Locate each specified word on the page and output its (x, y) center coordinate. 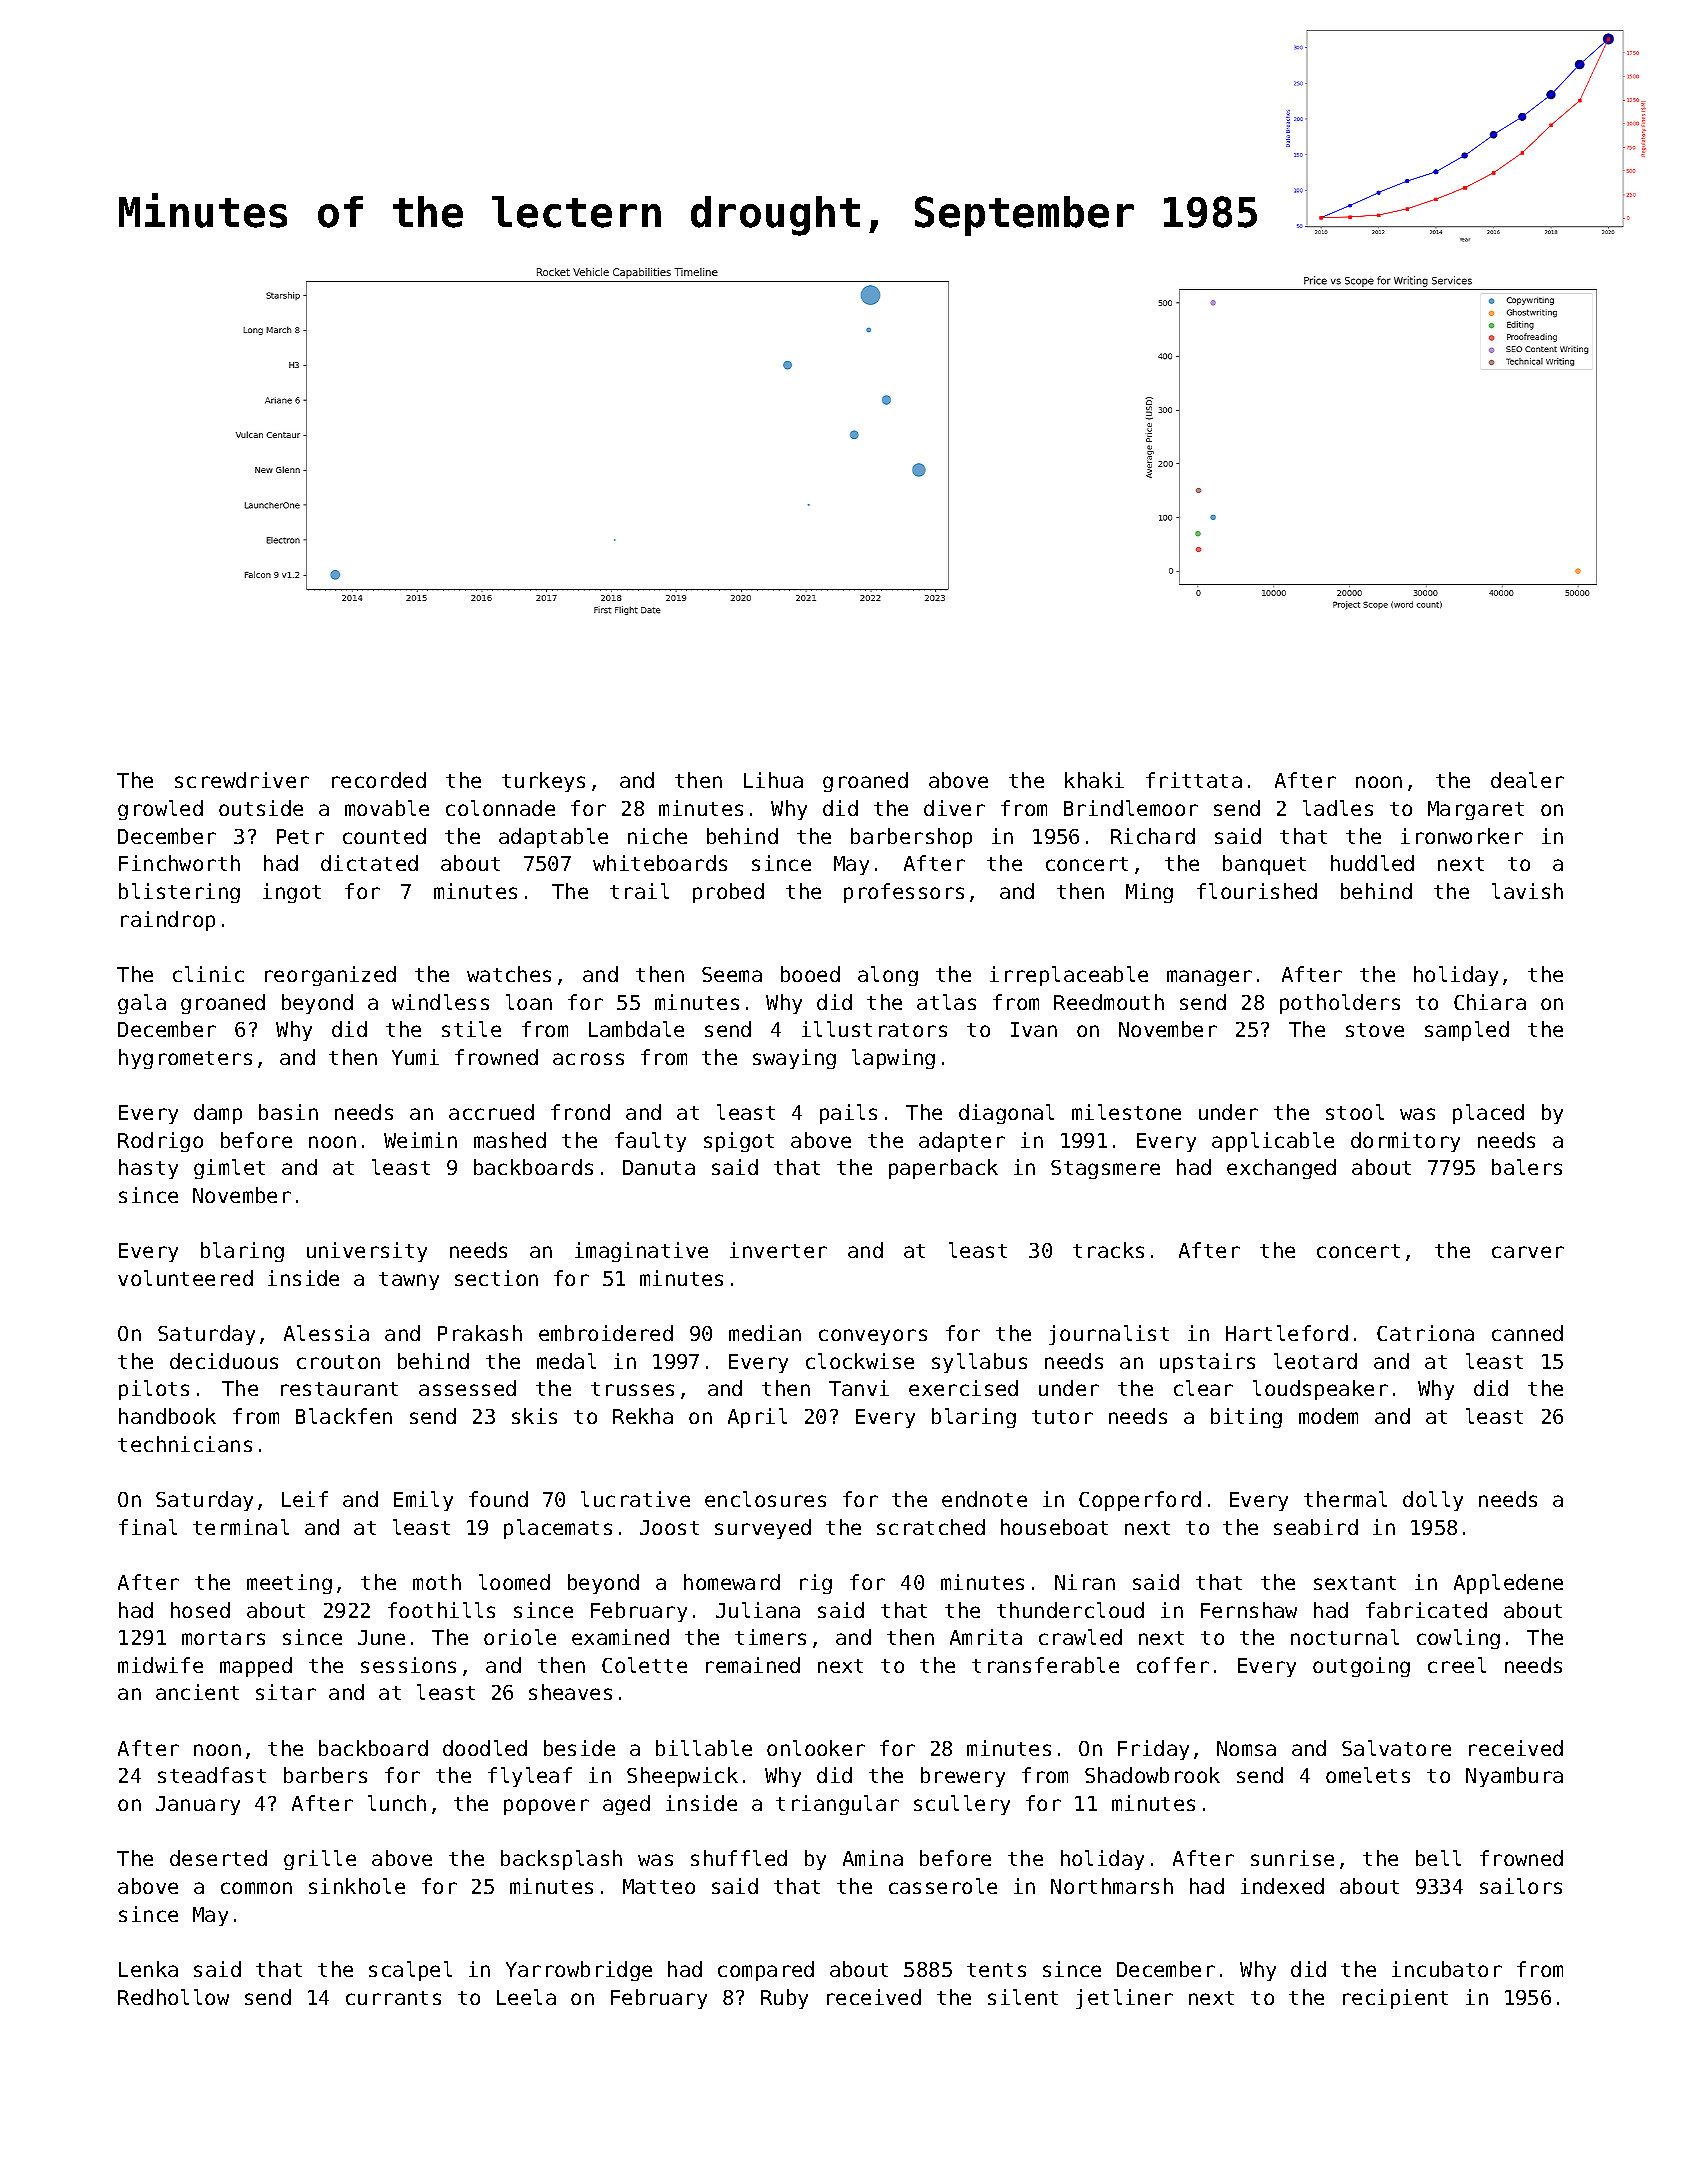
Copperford (1140, 1501)
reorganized (330, 976)
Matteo (659, 1886)
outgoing (1361, 1667)
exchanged (1281, 1169)
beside (579, 1748)
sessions (408, 1665)
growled (160, 810)
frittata (1194, 780)
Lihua (773, 780)
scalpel (410, 1971)
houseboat (1054, 1527)
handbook (167, 1416)
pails (848, 1114)
